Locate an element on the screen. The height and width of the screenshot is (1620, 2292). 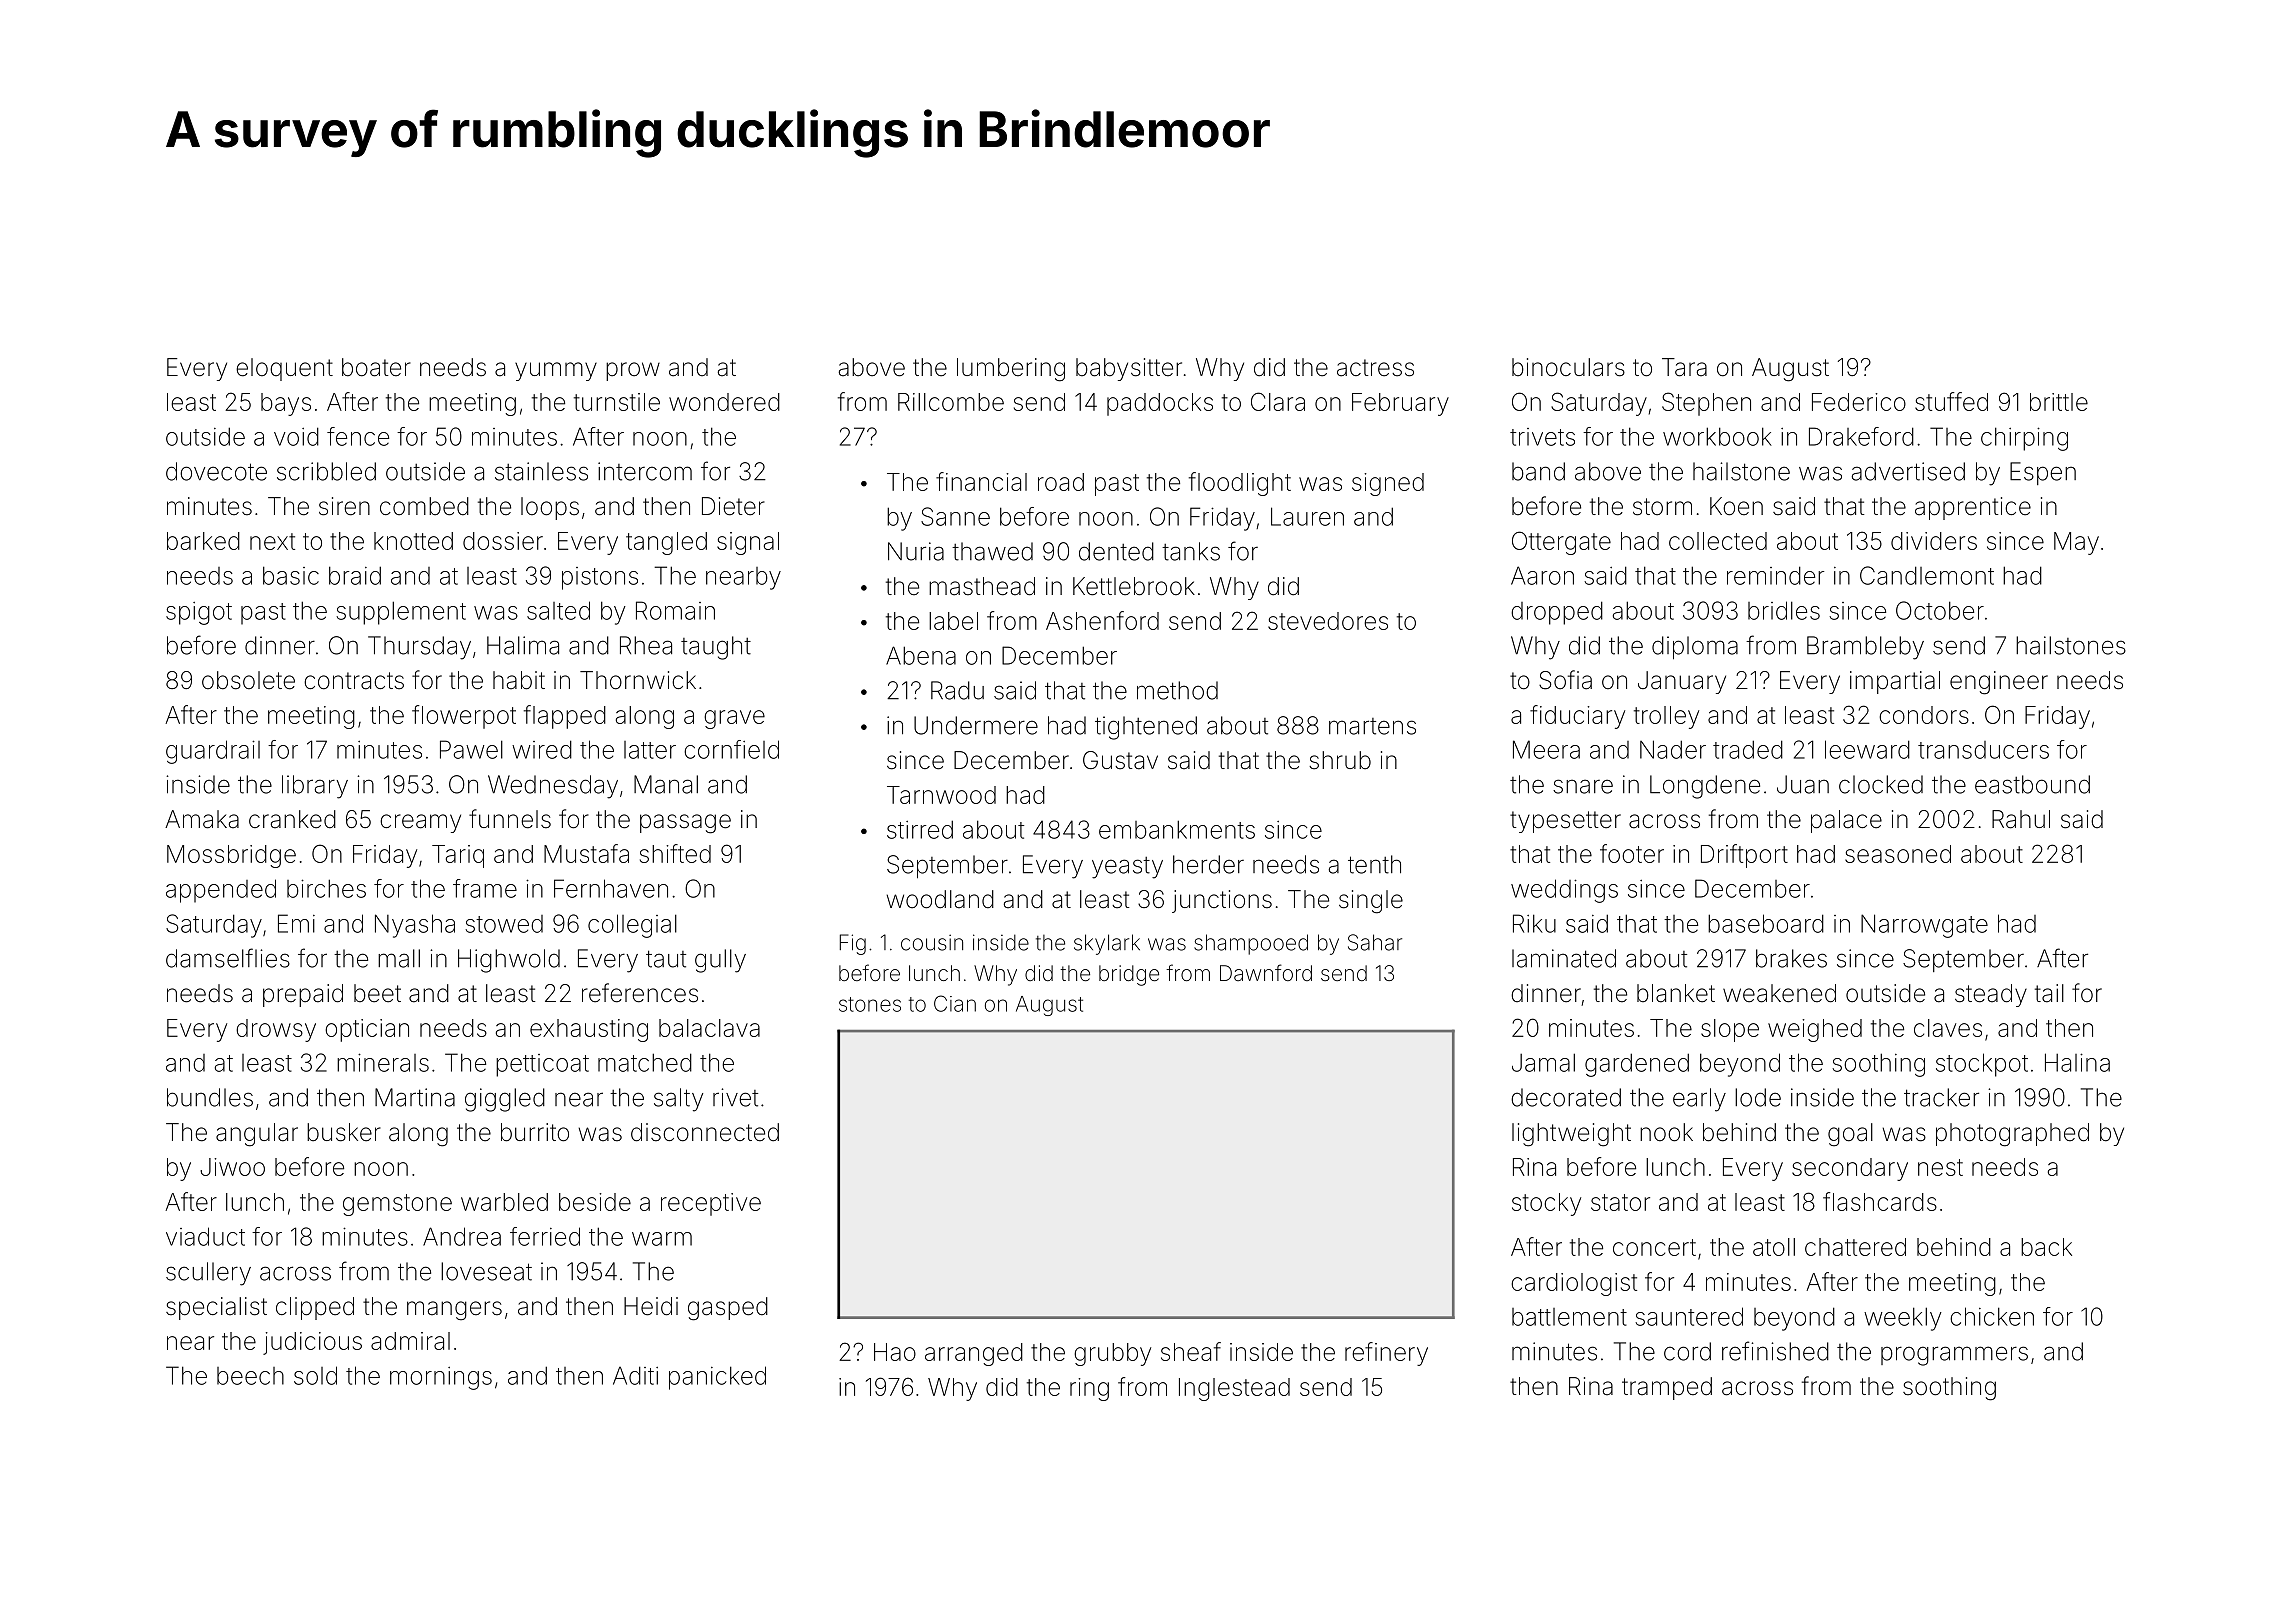
babysitter is located at coordinates (1129, 369).
